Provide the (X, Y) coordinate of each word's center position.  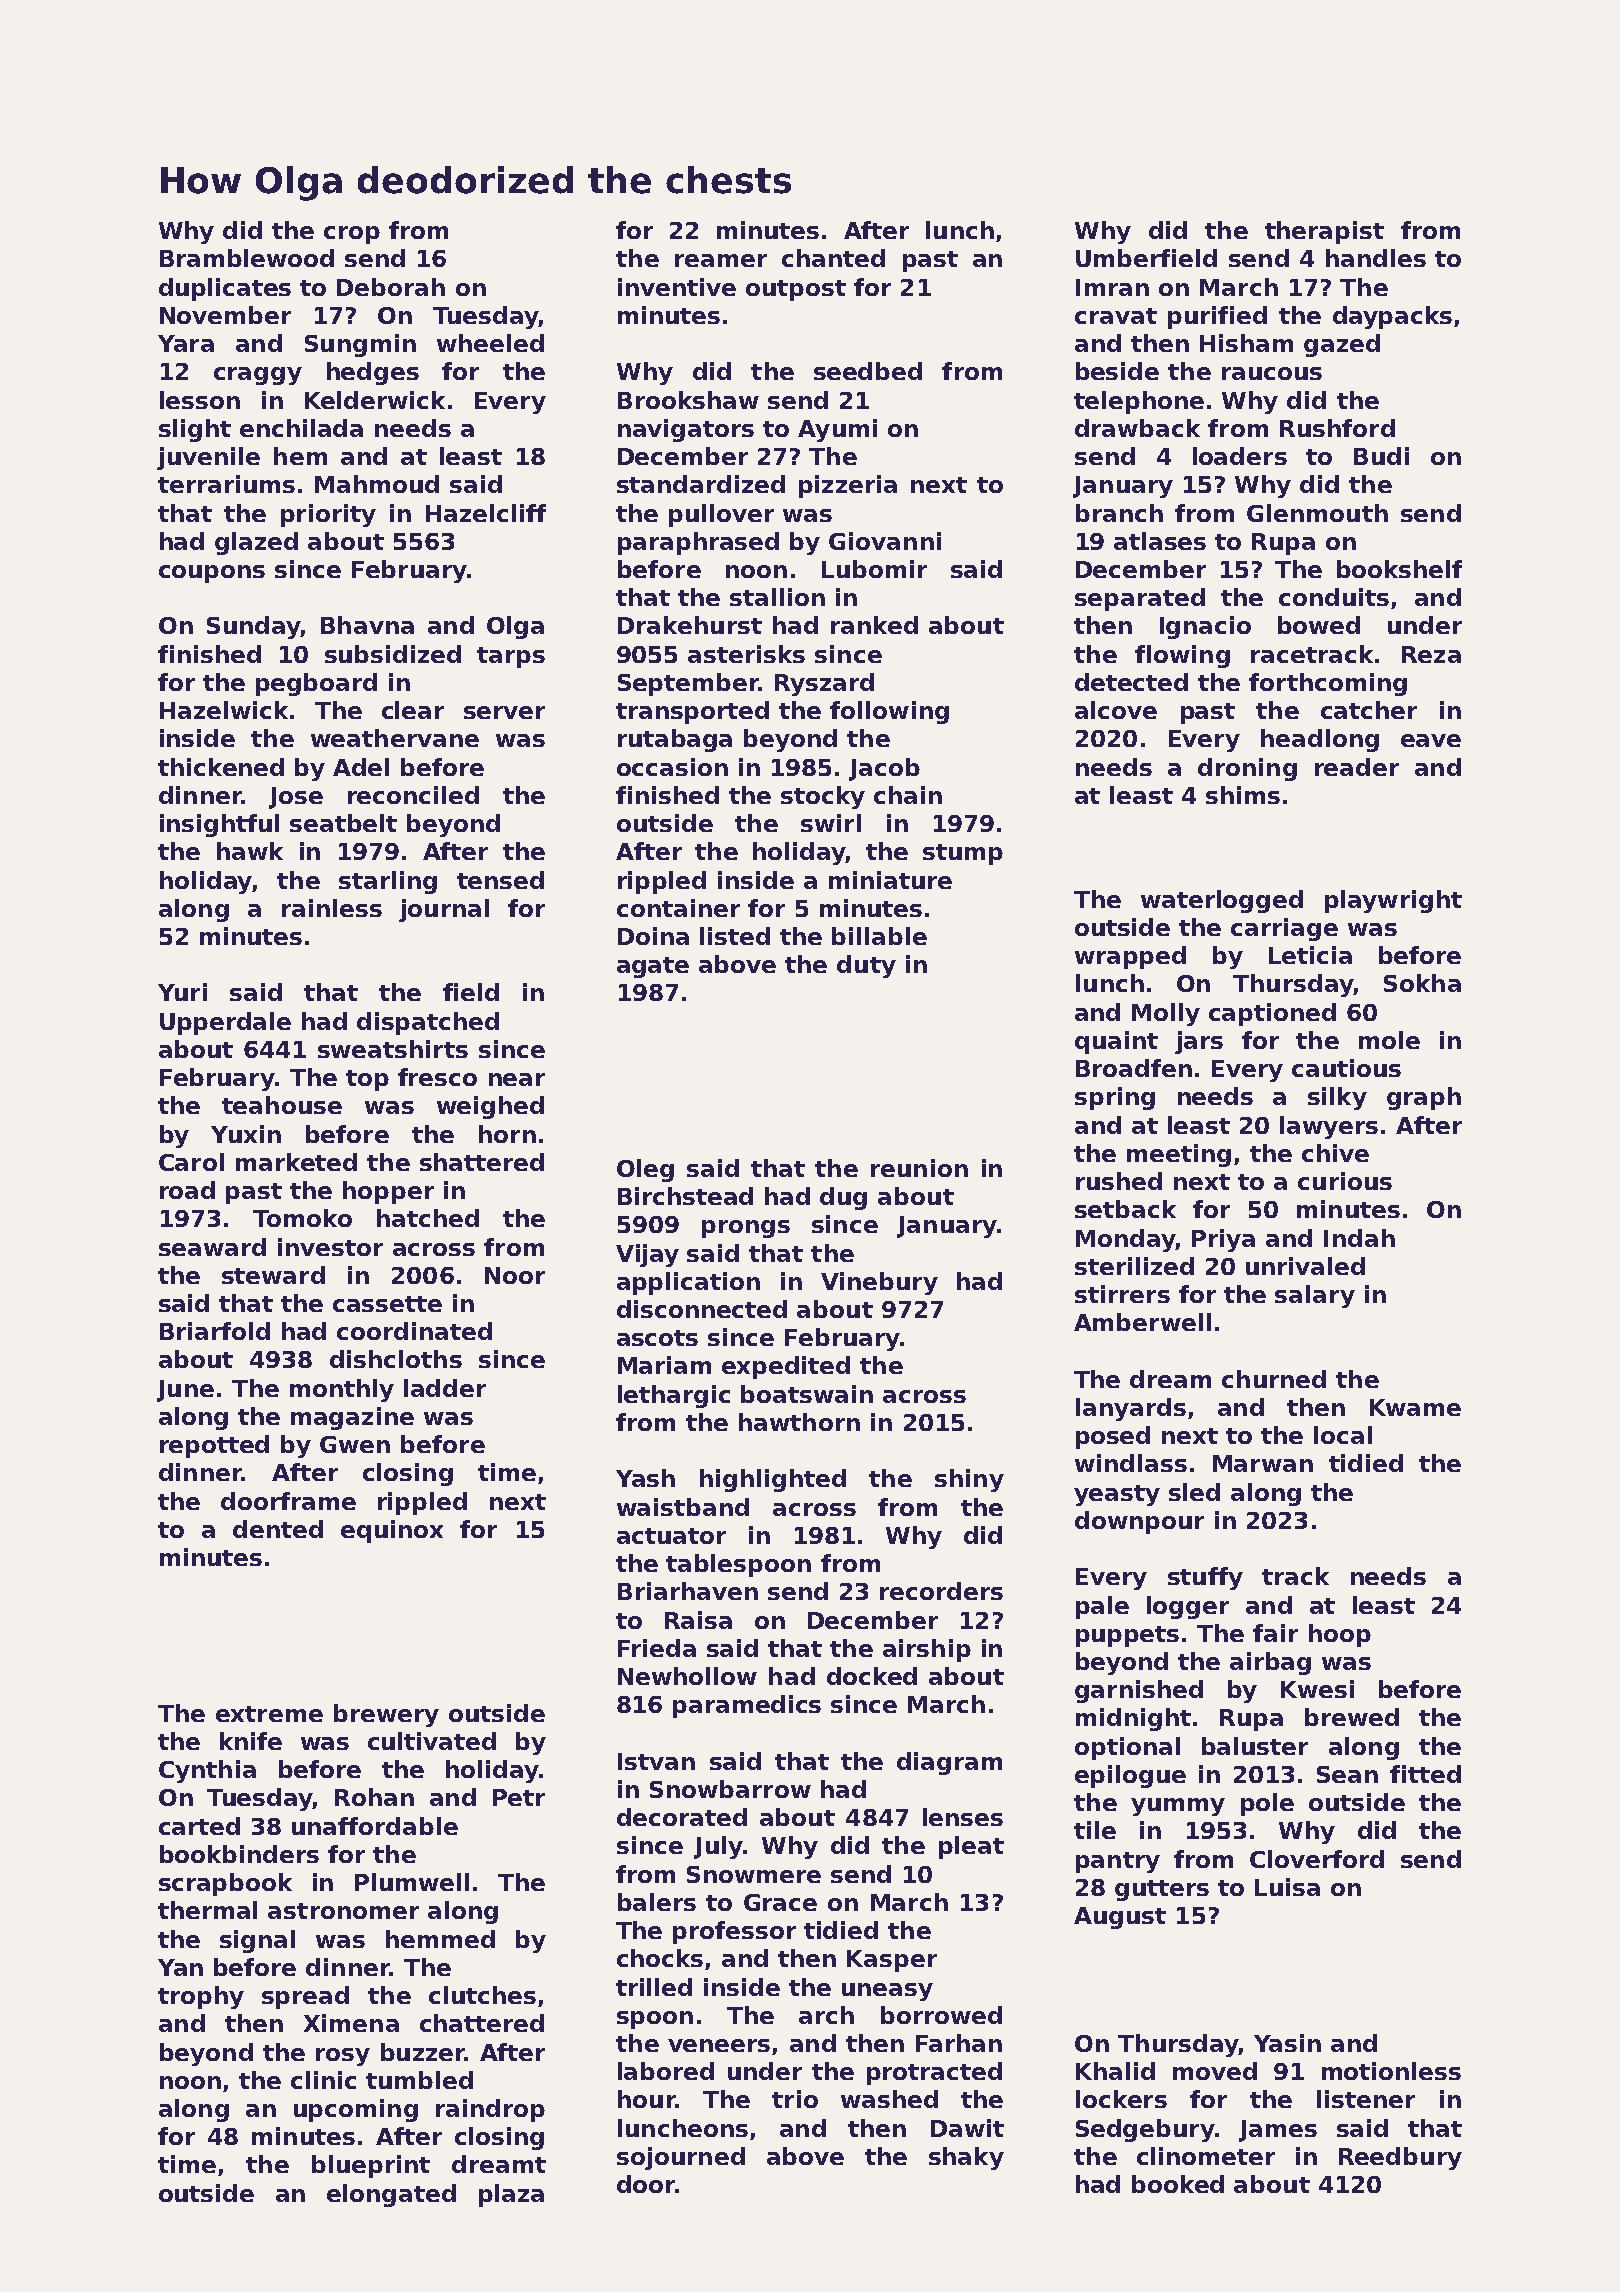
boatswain (807, 1394)
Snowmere (754, 1874)
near (517, 1079)
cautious (1346, 1068)
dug (843, 1198)
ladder (445, 1388)
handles (1376, 258)
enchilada (301, 428)
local (1343, 1435)
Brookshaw (688, 400)
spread (305, 1997)
